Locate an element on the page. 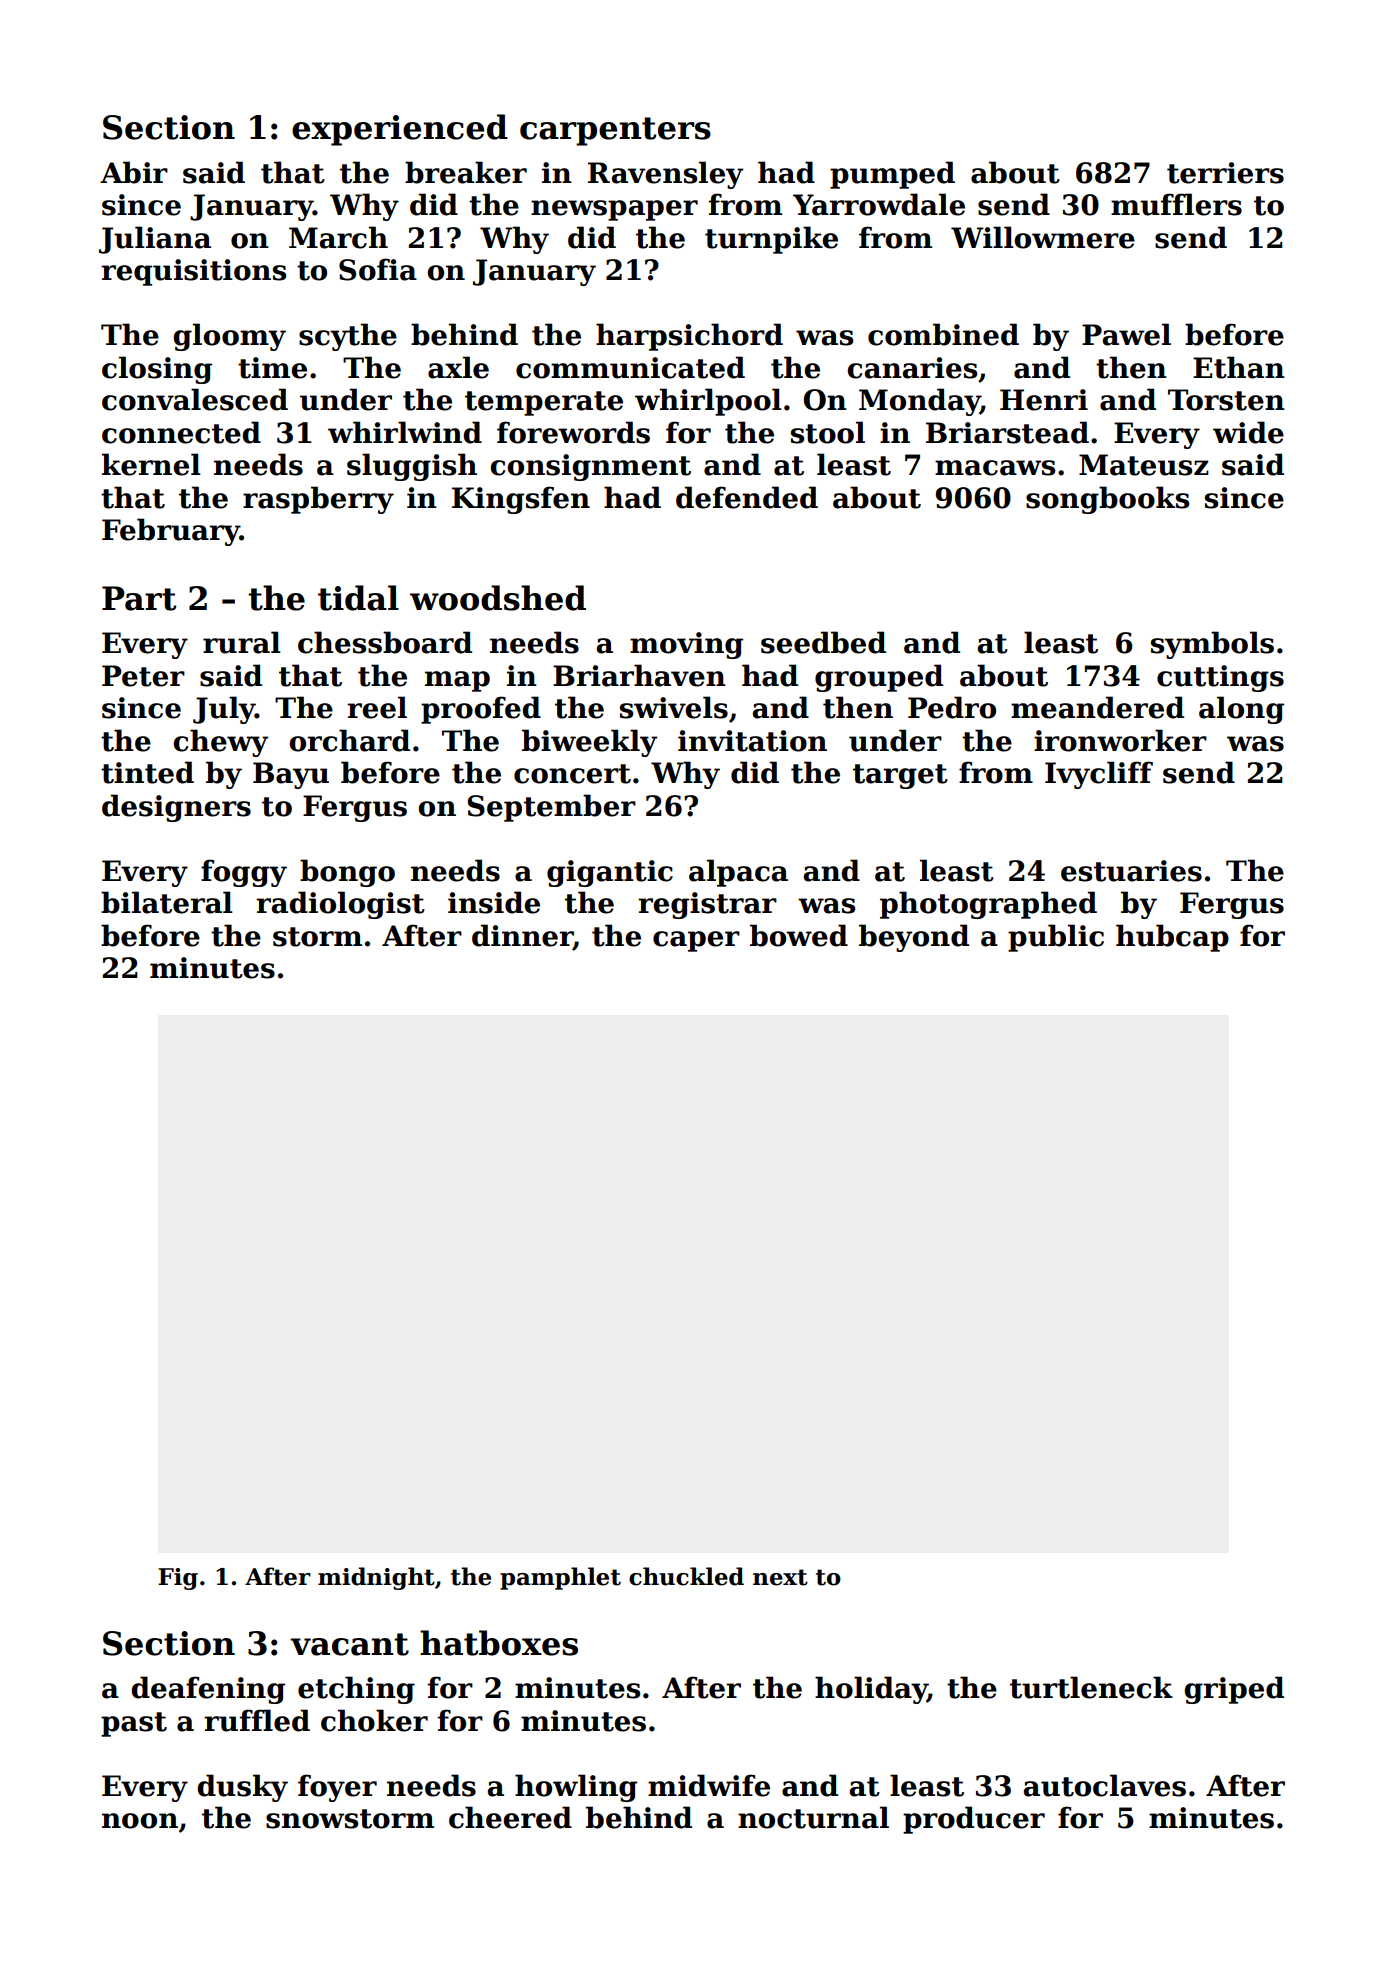  next is located at coordinates (780, 1577).
